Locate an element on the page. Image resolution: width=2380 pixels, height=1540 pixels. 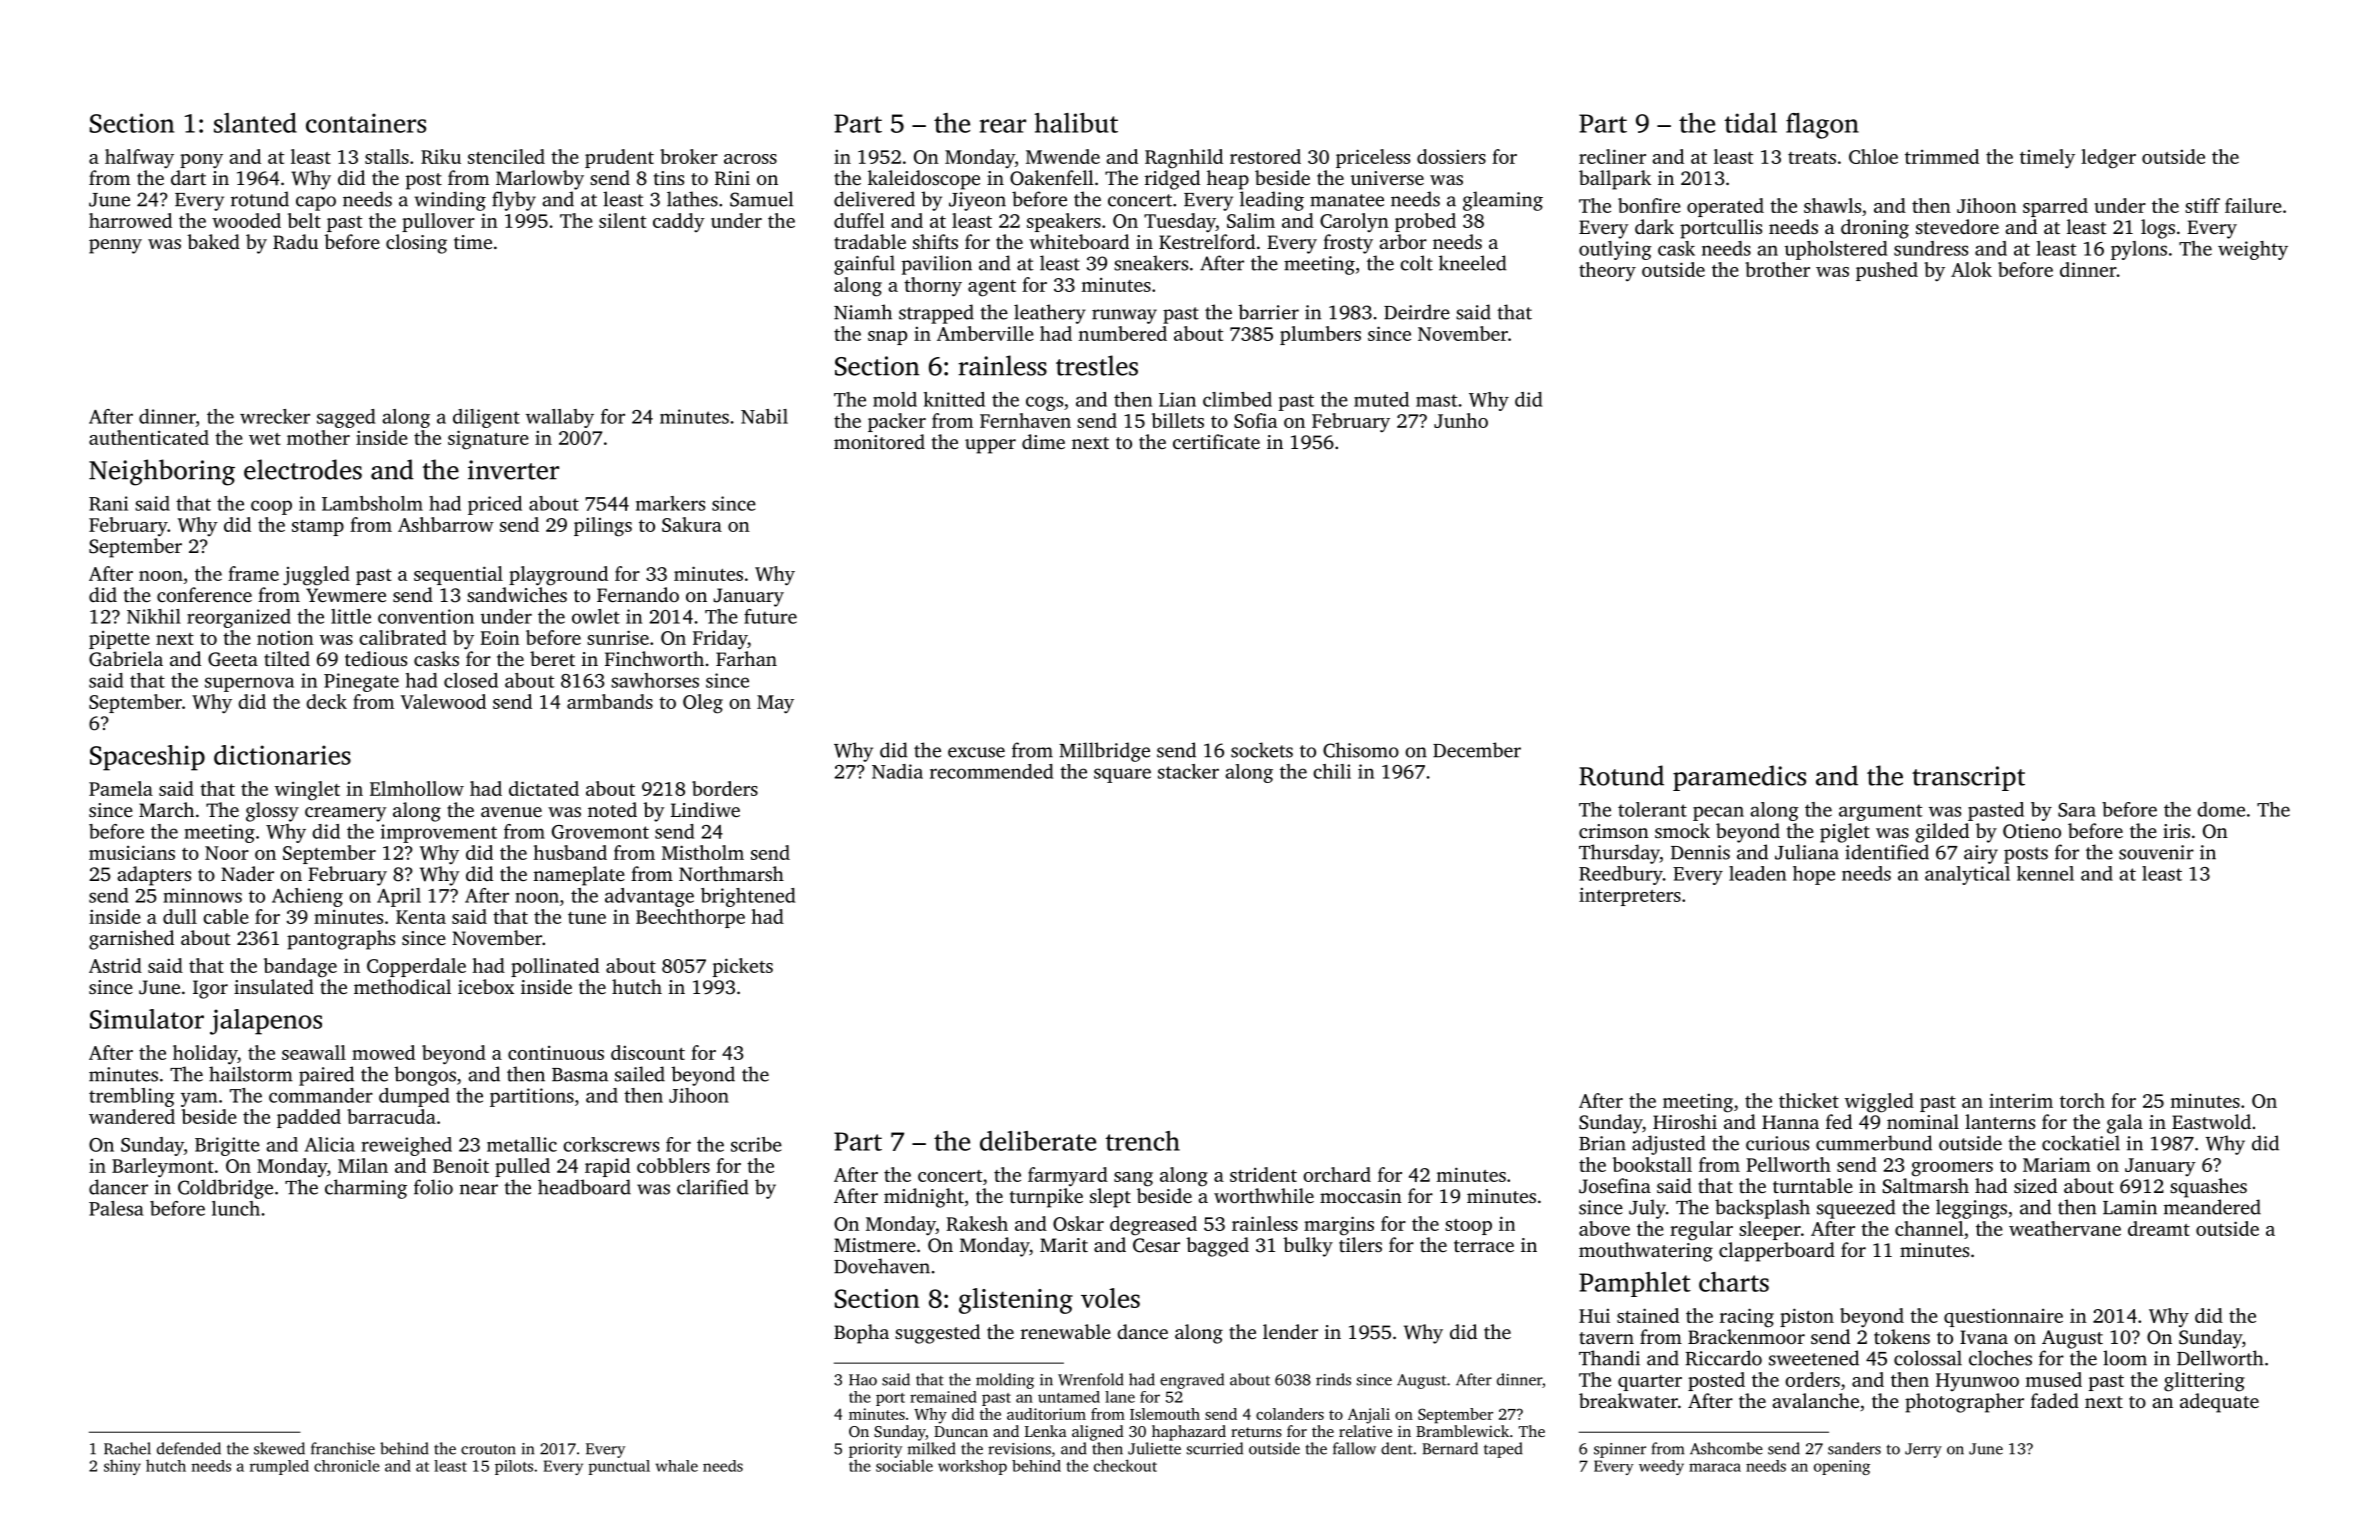
certificate is located at coordinates (1216, 441).
